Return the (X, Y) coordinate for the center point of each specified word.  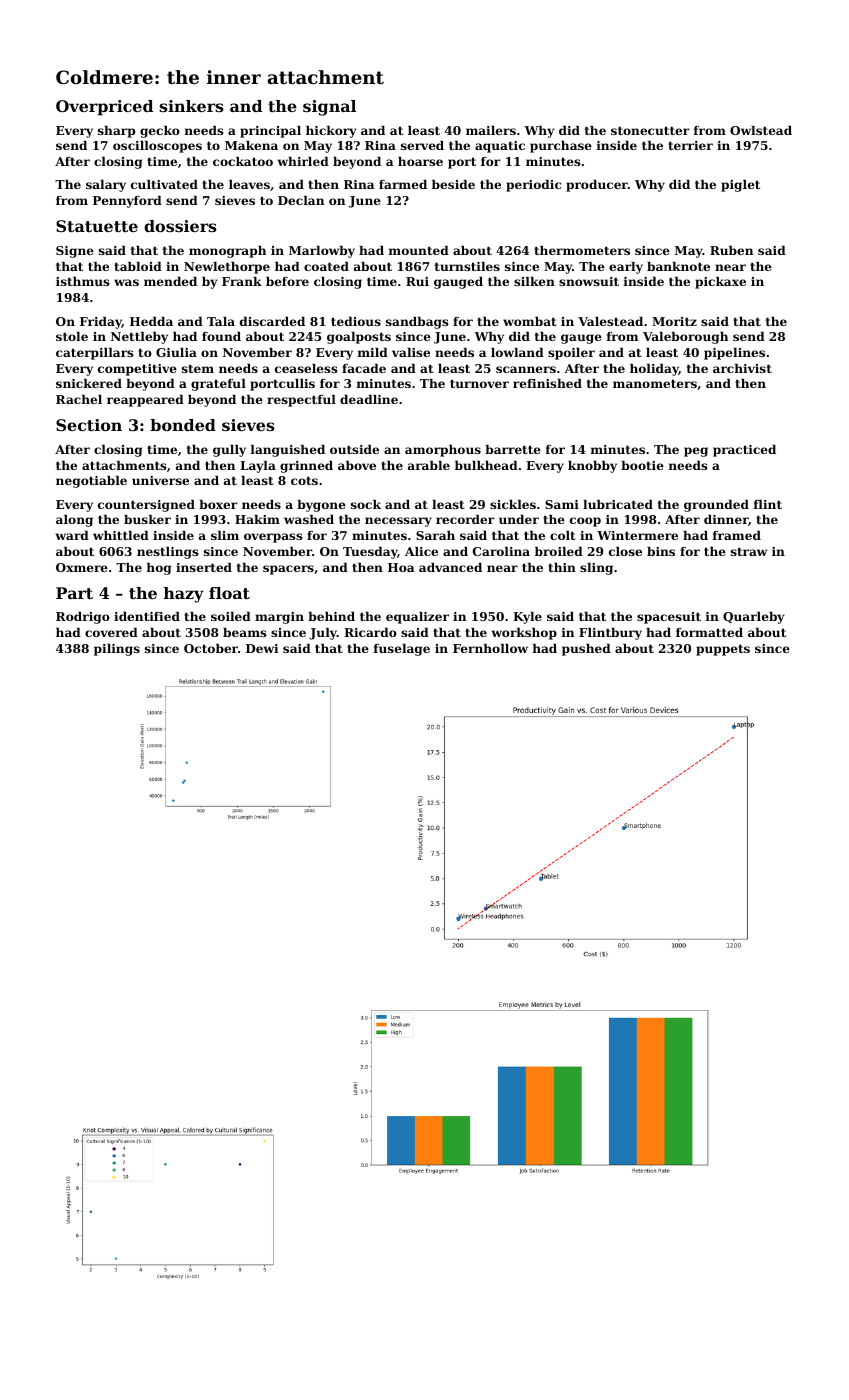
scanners (526, 369)
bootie (642, 465)
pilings (117, 650)
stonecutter (650, 130)
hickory (331, 132)
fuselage (402, 650)
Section (89, 425)
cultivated (164, 184)
